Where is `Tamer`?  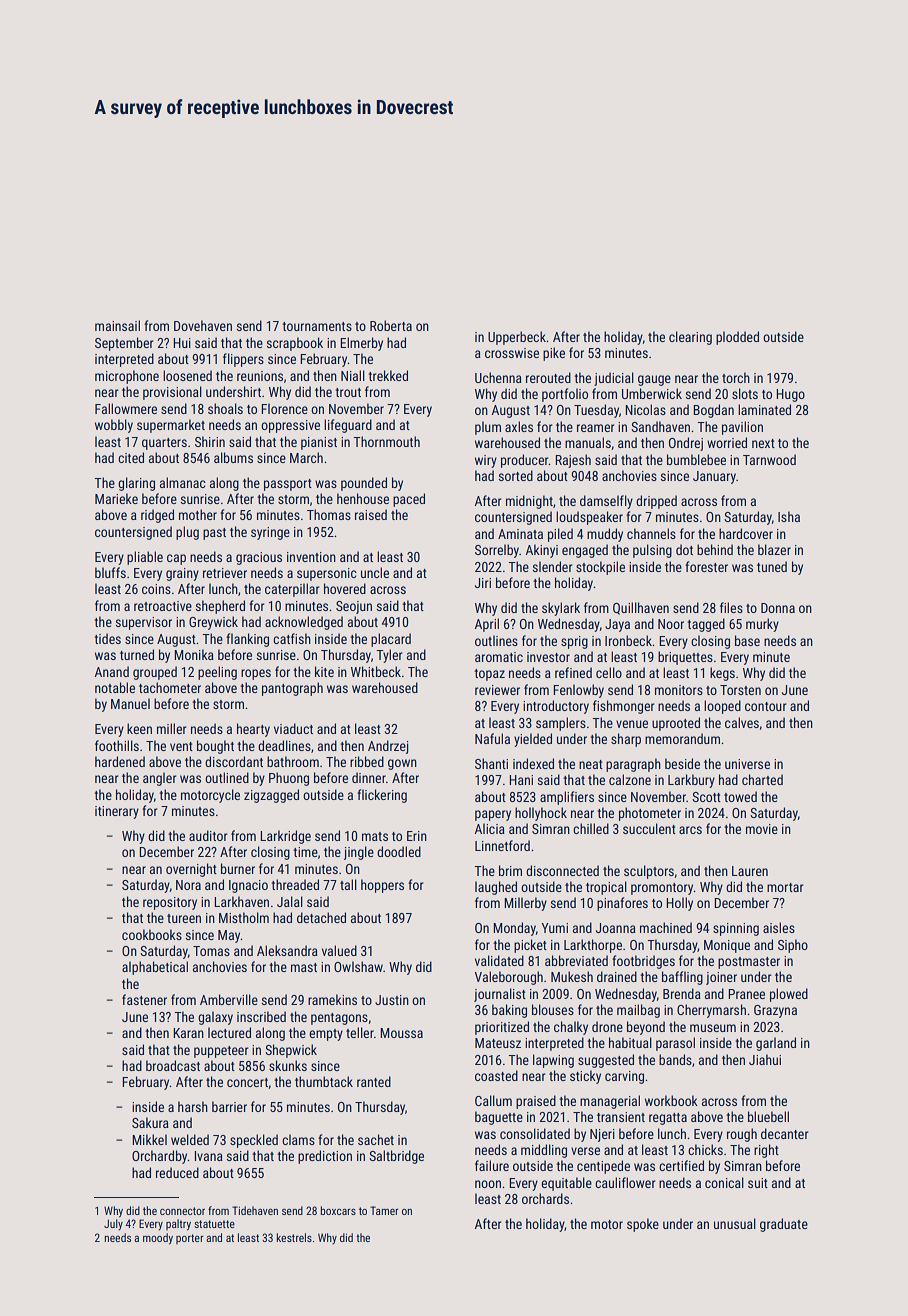
Tamer is located at coordinates (384, 1210).
